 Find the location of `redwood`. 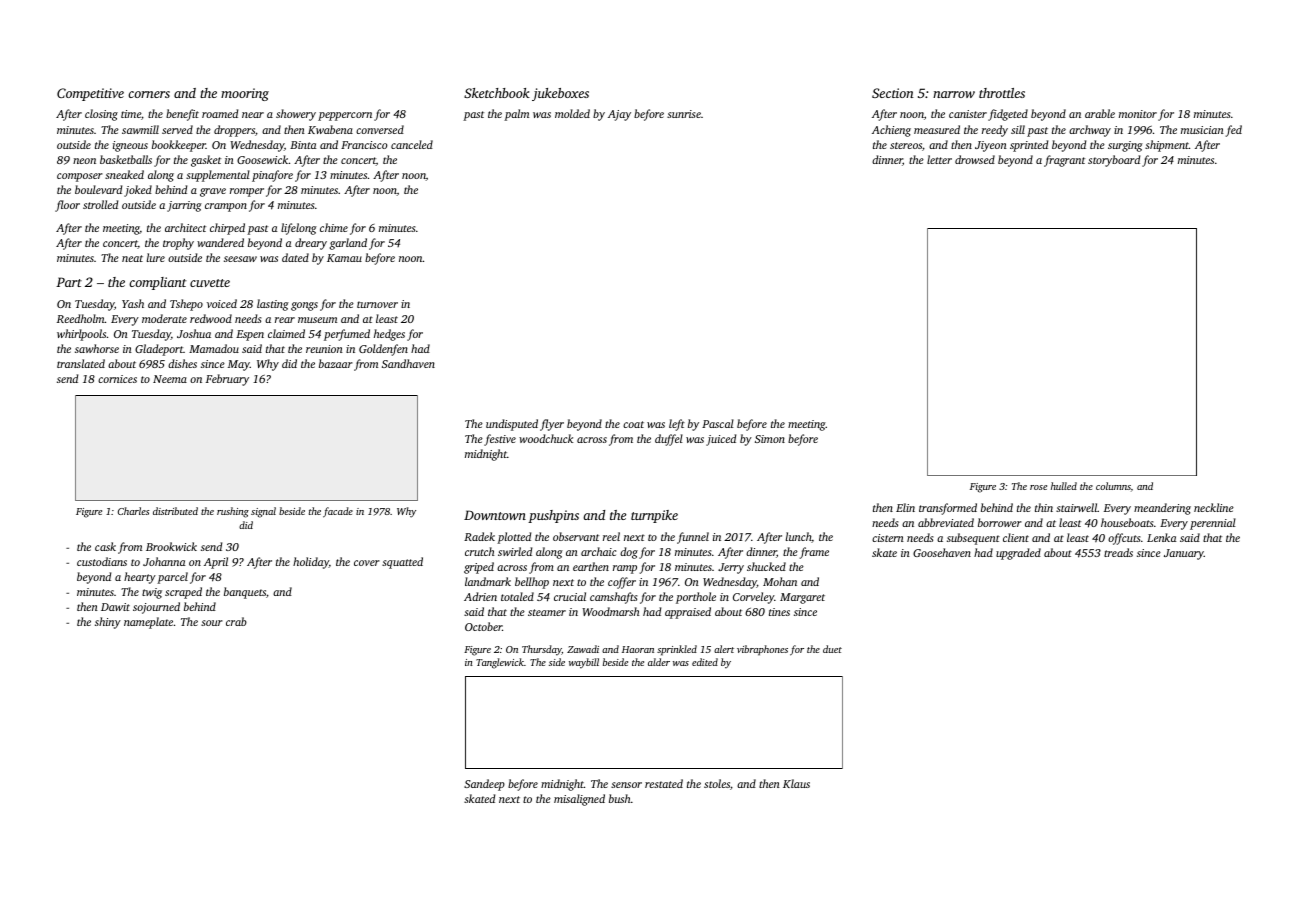

redwood is located at coordinates (211, 318).
